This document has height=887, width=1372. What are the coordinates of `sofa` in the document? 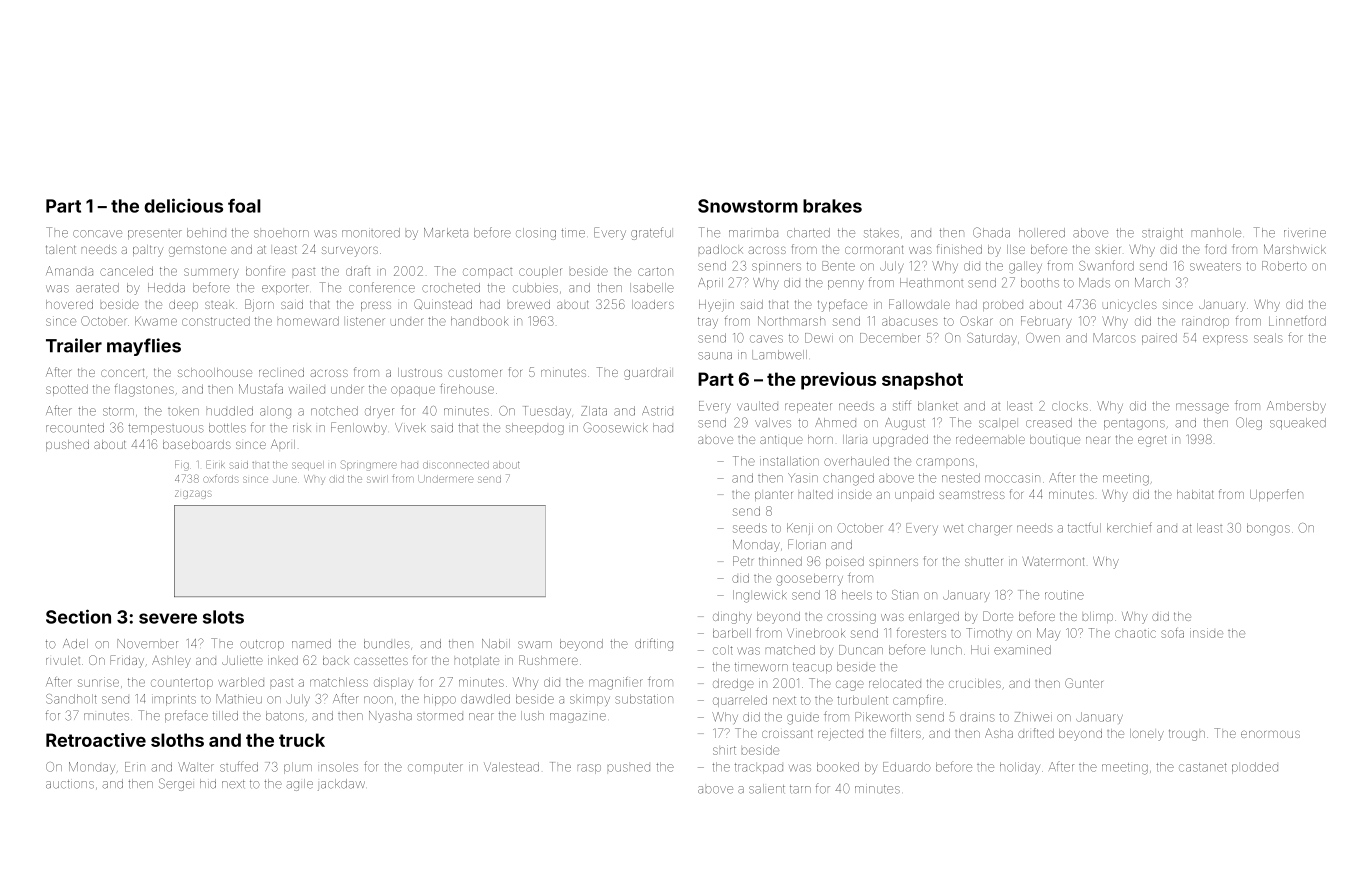 It's located at (1172, 633).
